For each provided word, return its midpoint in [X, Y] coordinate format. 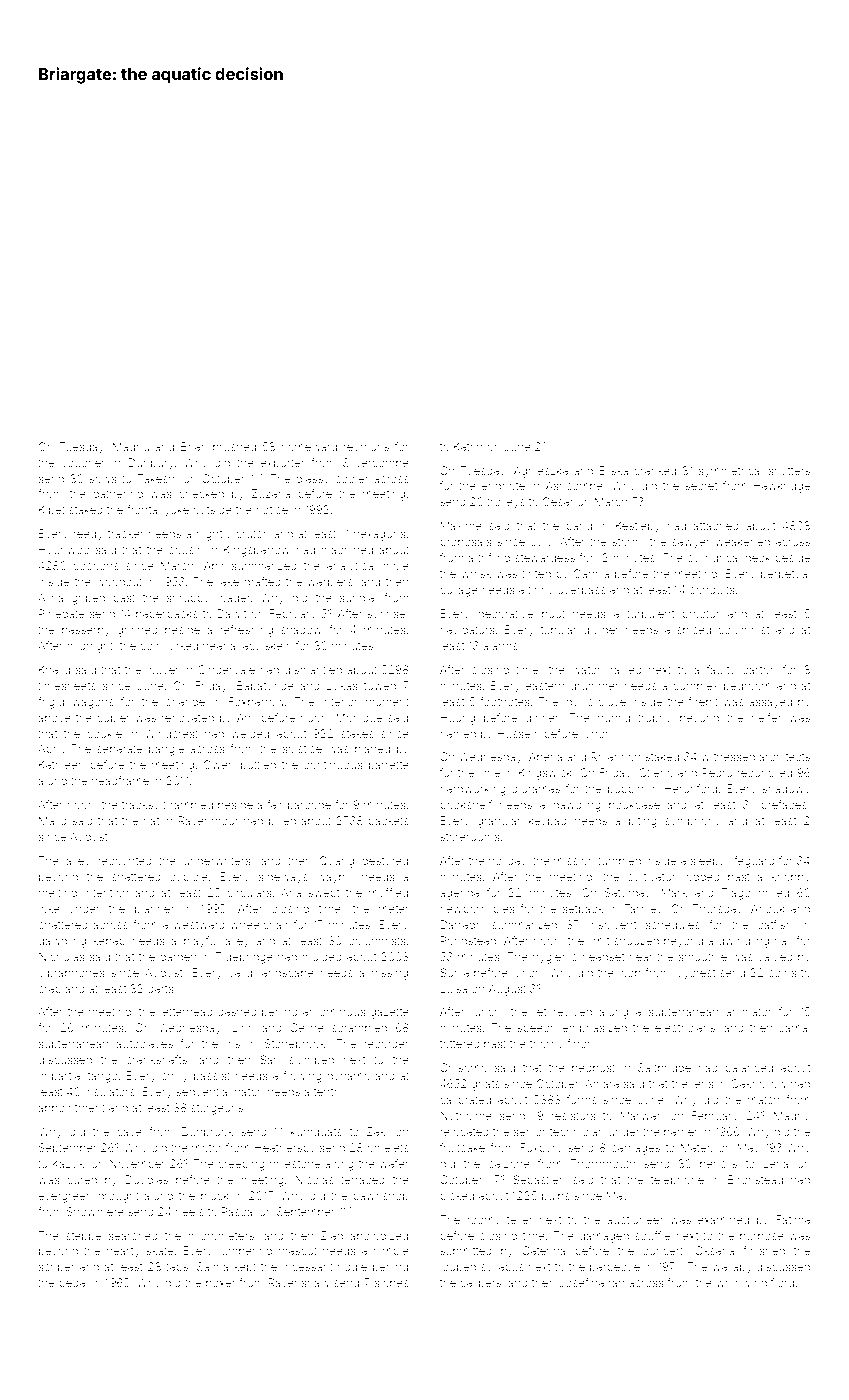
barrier [681, 1131]
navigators [467, 631]
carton [759, 670]
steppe [83, 1237]
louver [163, 669]
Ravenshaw [299, 1282]
